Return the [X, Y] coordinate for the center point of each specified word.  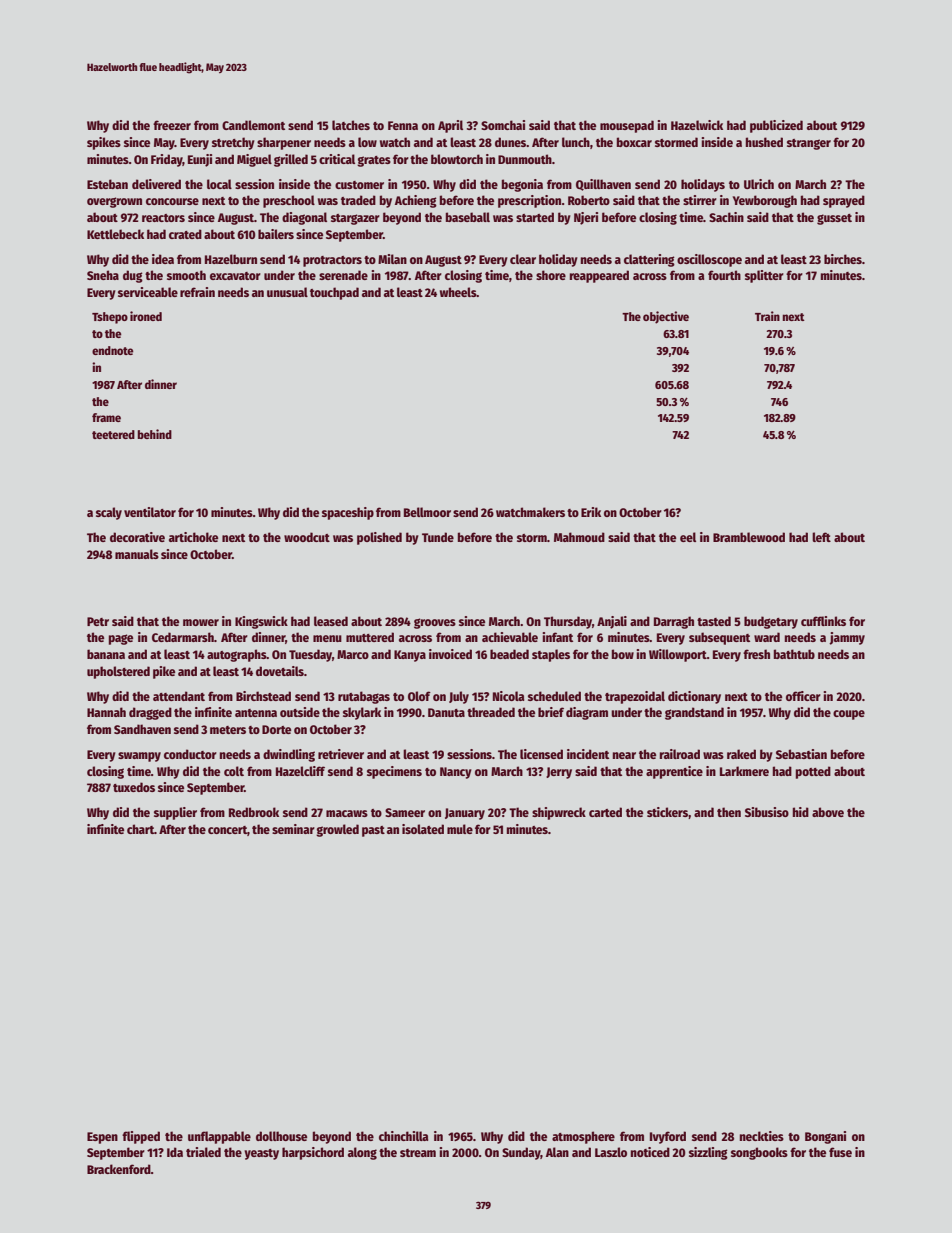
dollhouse [281, 1136]
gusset [834, 219]
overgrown [114, 202]
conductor [190, 754]
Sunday [521, 1153]
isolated [423, 829]
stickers [667, 812]
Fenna [403, 125]
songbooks [759, 1153]
